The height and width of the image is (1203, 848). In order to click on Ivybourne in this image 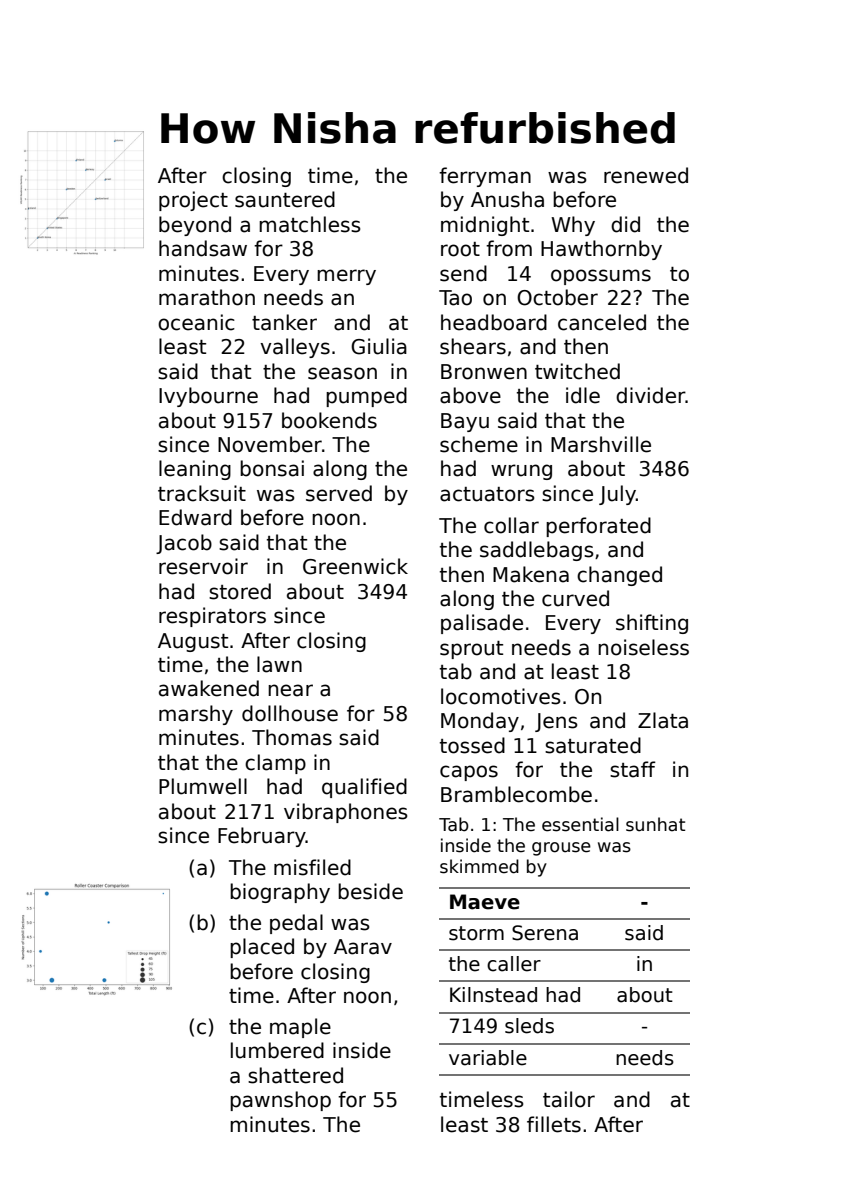, I will do `click(208, 397)`.
